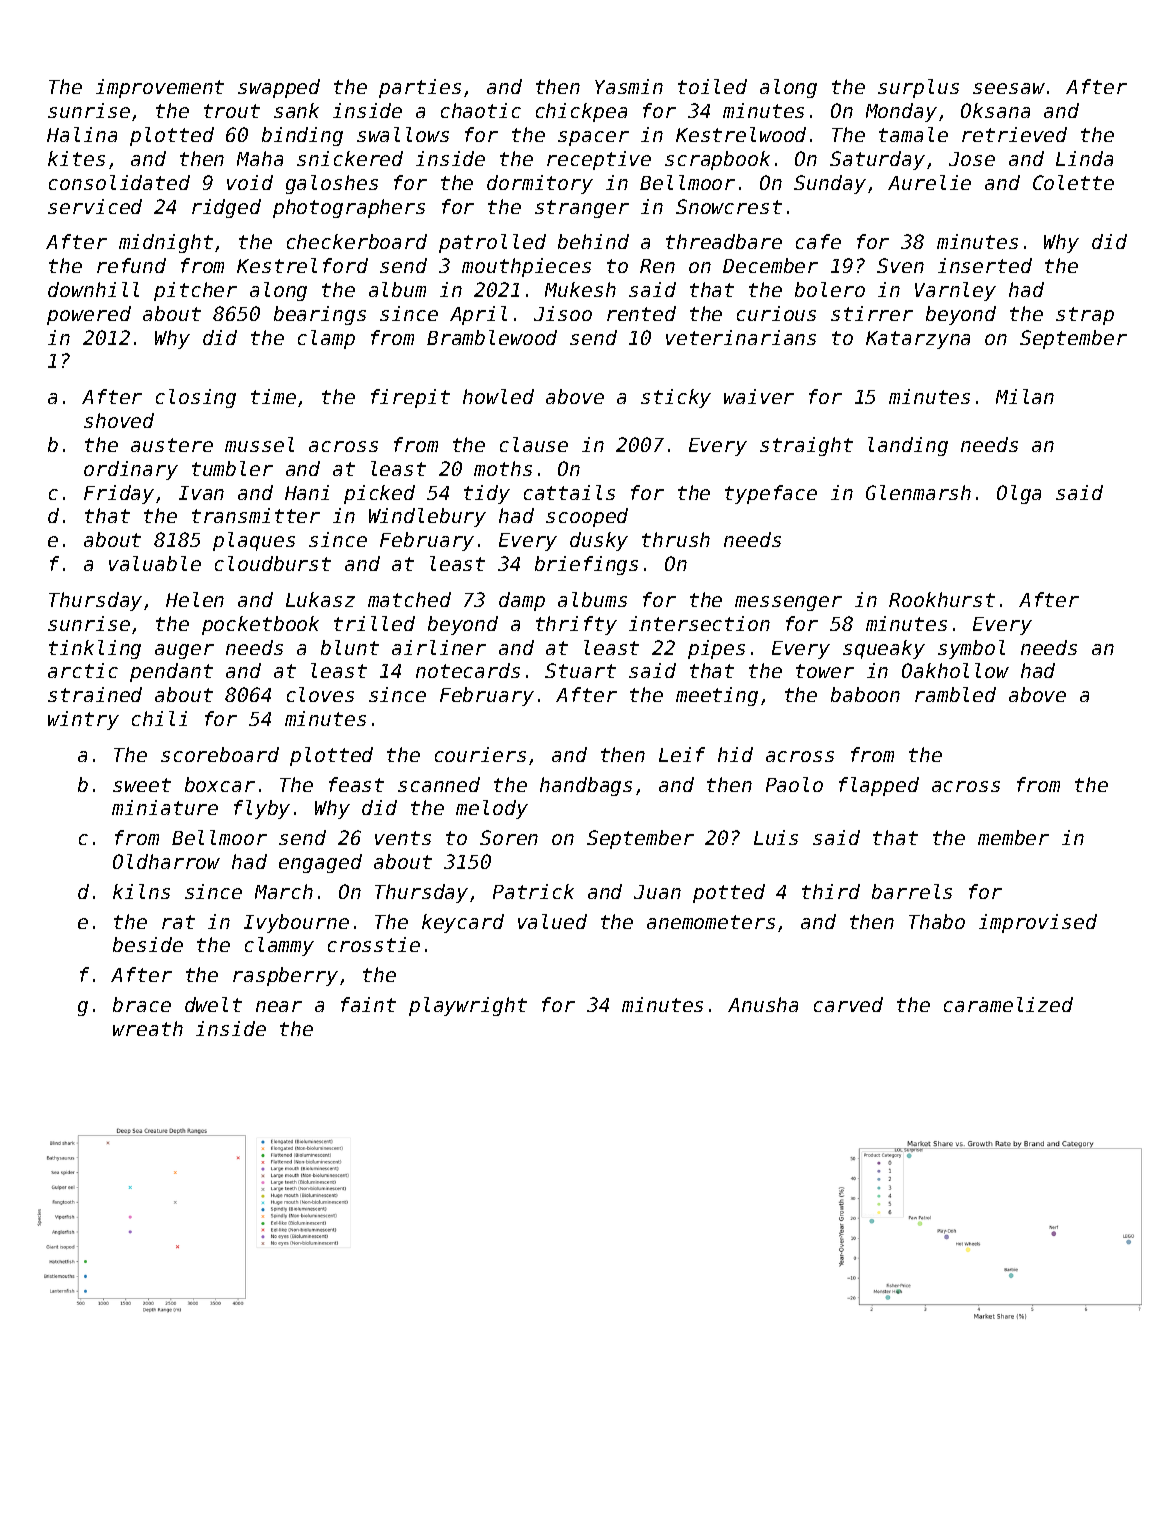 This image has height=1522, width=1176. Describe the element at coordinates (872, 313) in the image. I see `stirrer` at that location.
